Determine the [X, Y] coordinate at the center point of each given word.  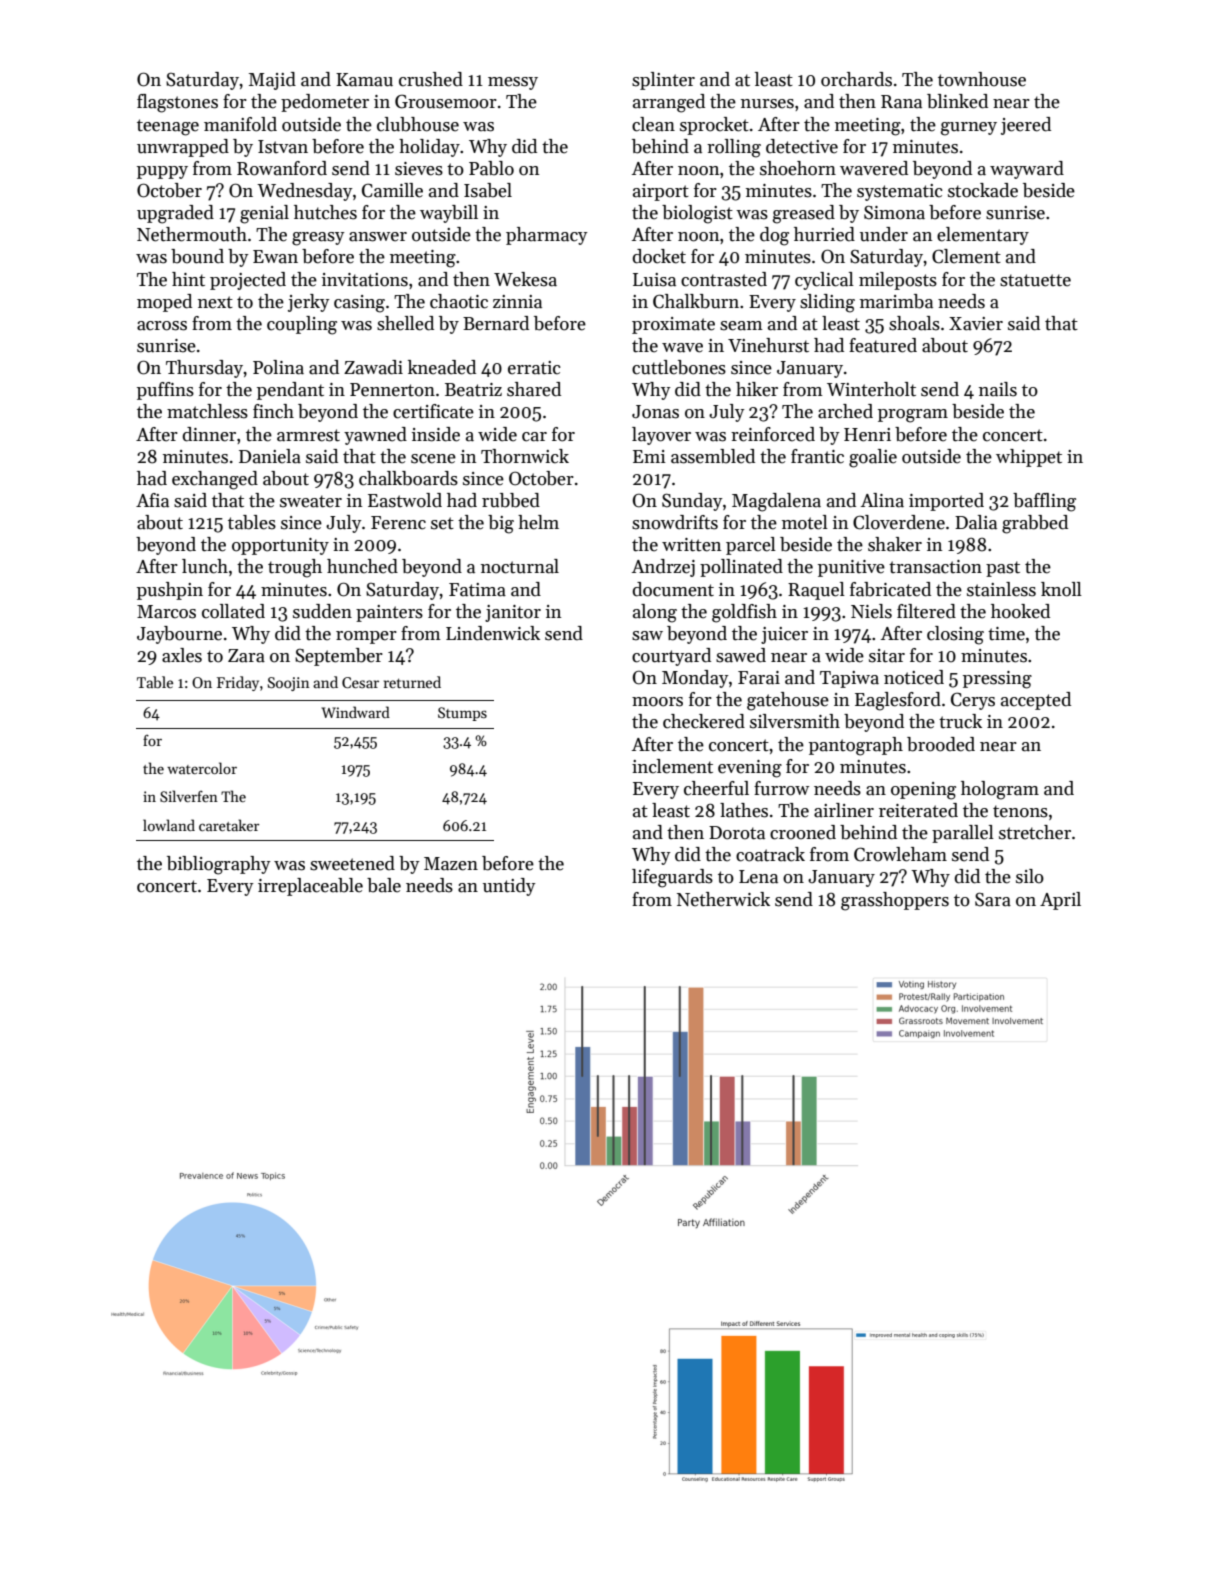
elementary [983, 236]
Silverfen [189, 796]
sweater [311, 501]
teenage [168, 127]
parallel [963, 834]
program [913, 416]
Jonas [655, 412]
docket [659, 256]
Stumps [462, 714]
